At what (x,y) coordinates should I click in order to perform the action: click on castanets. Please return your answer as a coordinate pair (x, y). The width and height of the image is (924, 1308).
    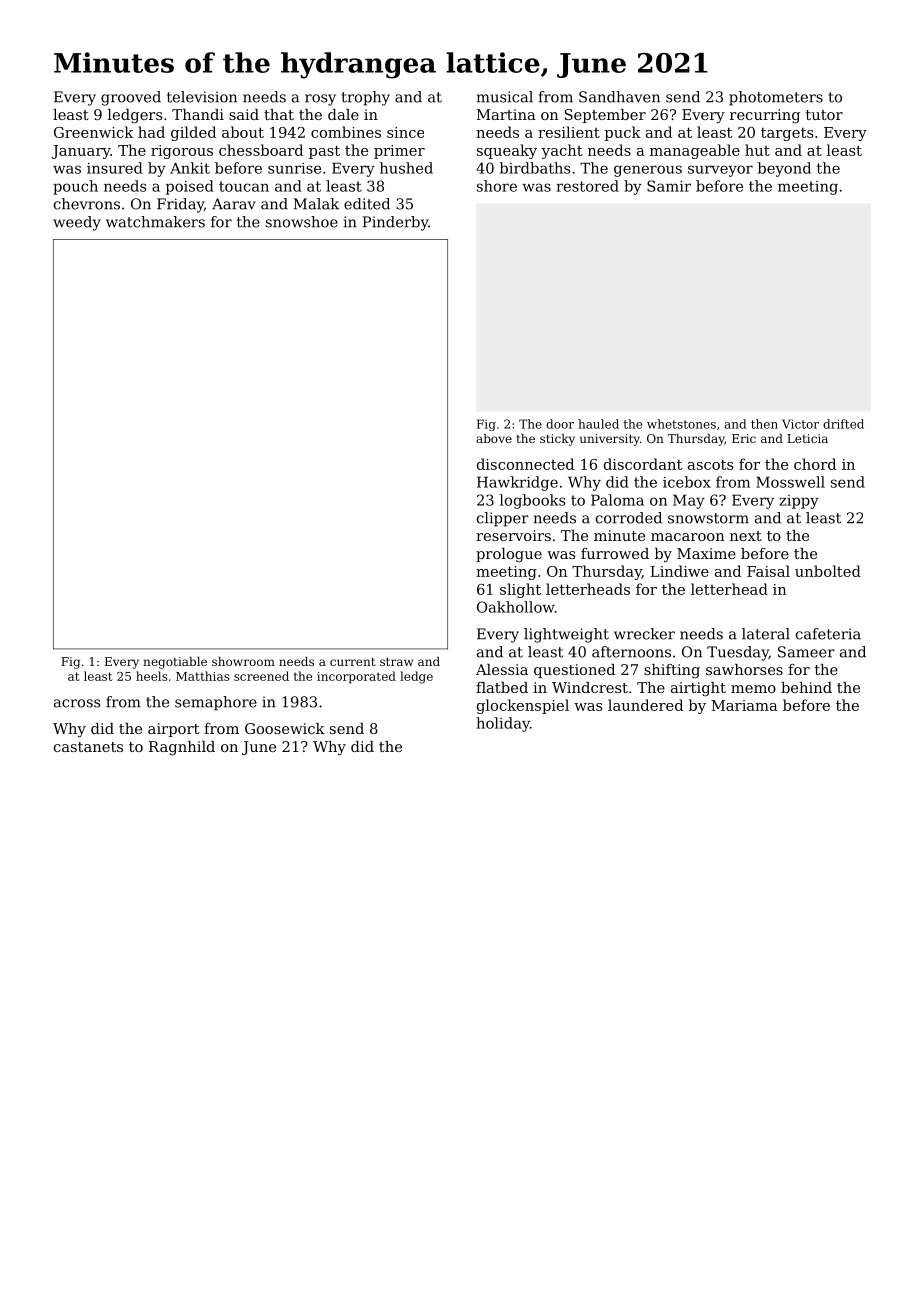
    Looking at the image, I should click on (88, 747).
